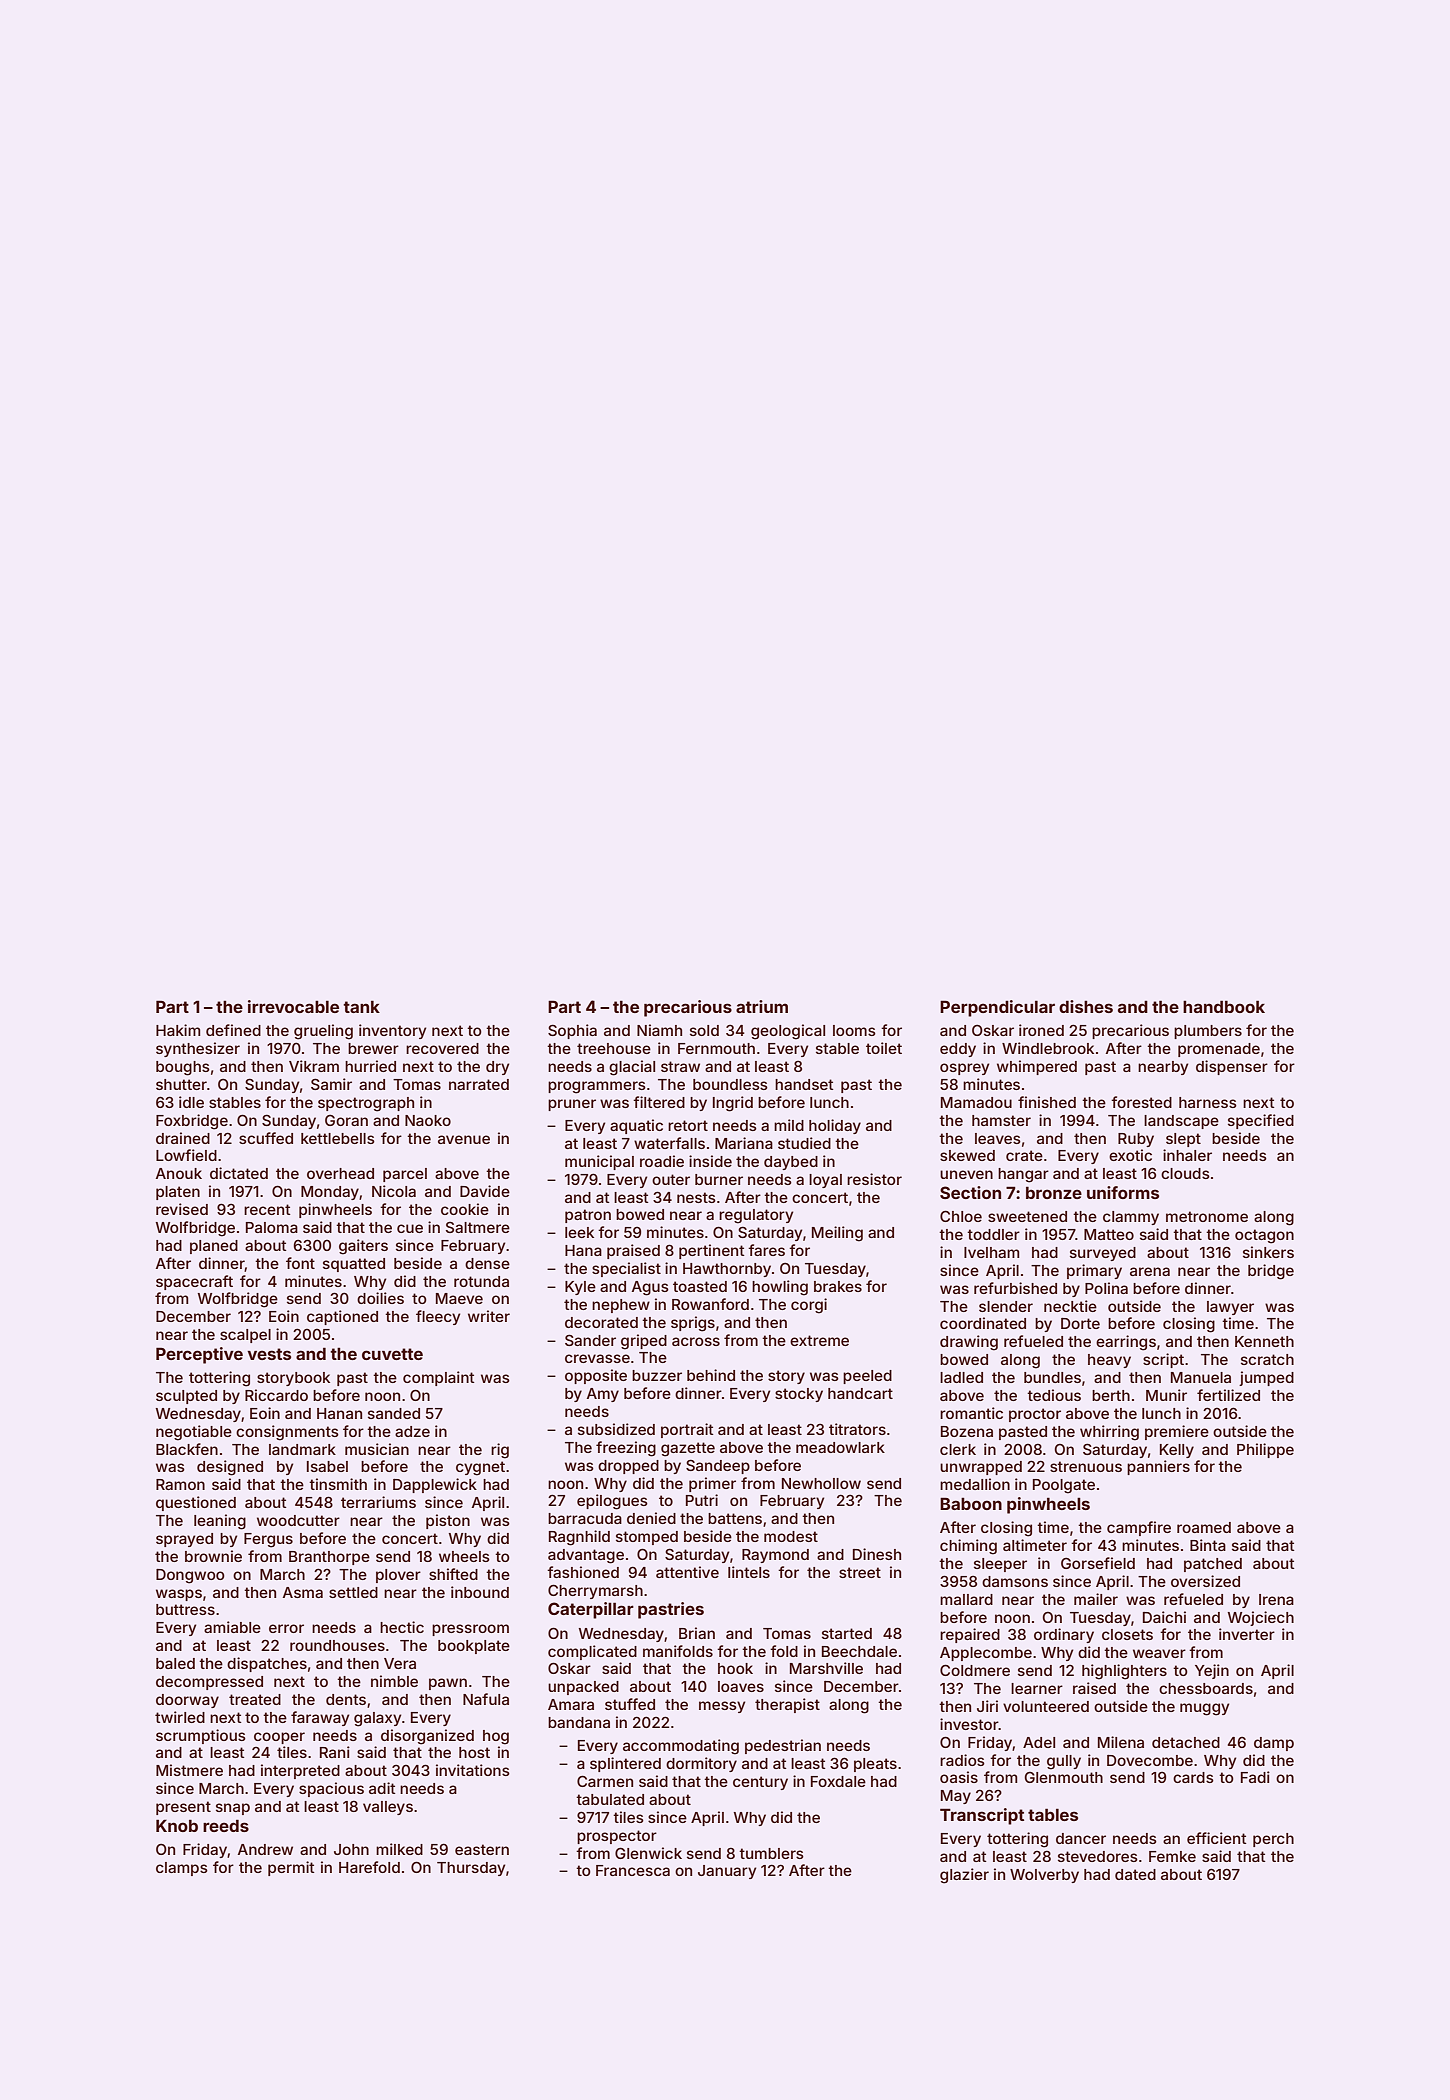 This document has width=1450, height=2100. I want to click on promenade, so click(1219, 1050).
